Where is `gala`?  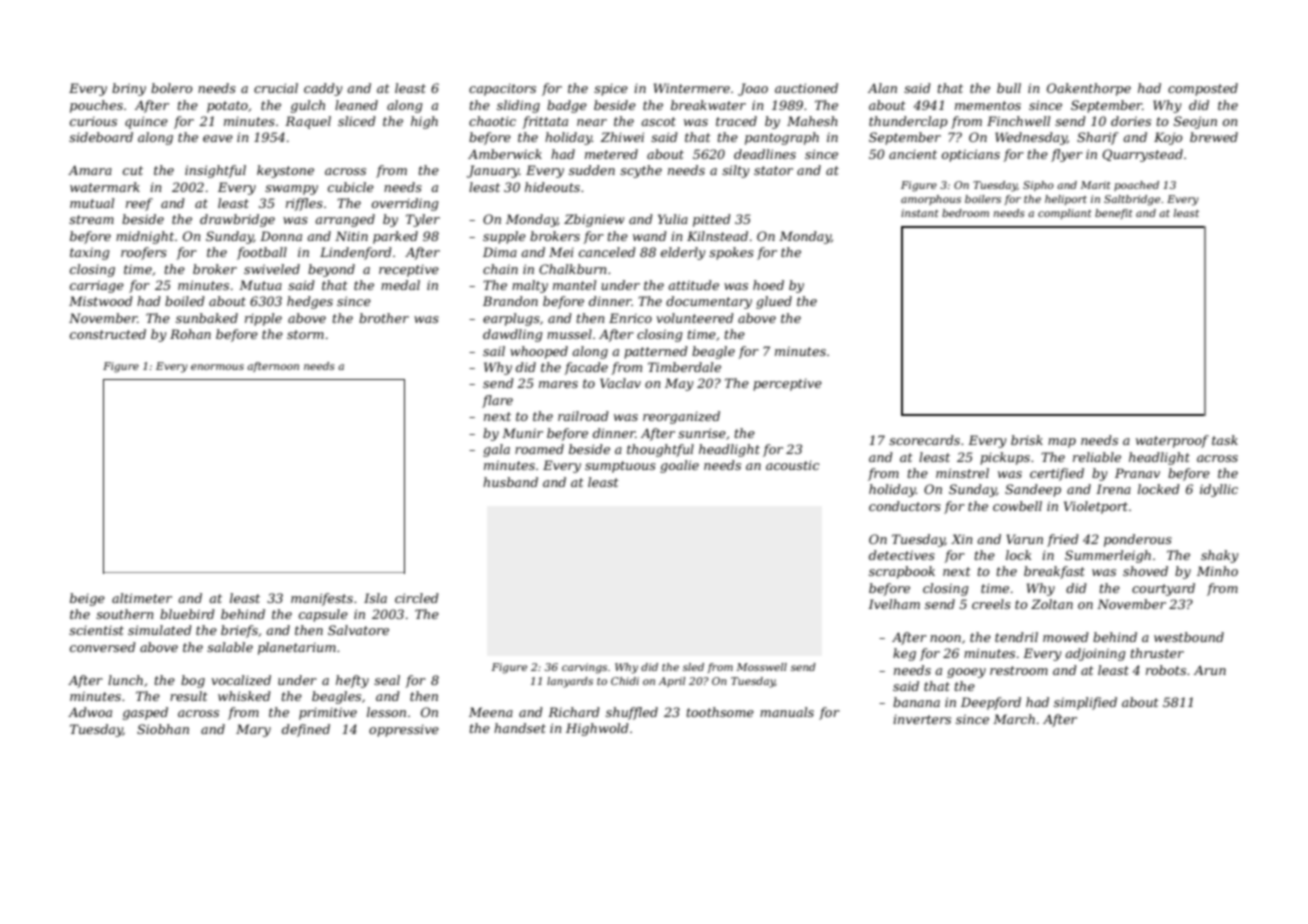
gala is located at coordinates (496, 450).
